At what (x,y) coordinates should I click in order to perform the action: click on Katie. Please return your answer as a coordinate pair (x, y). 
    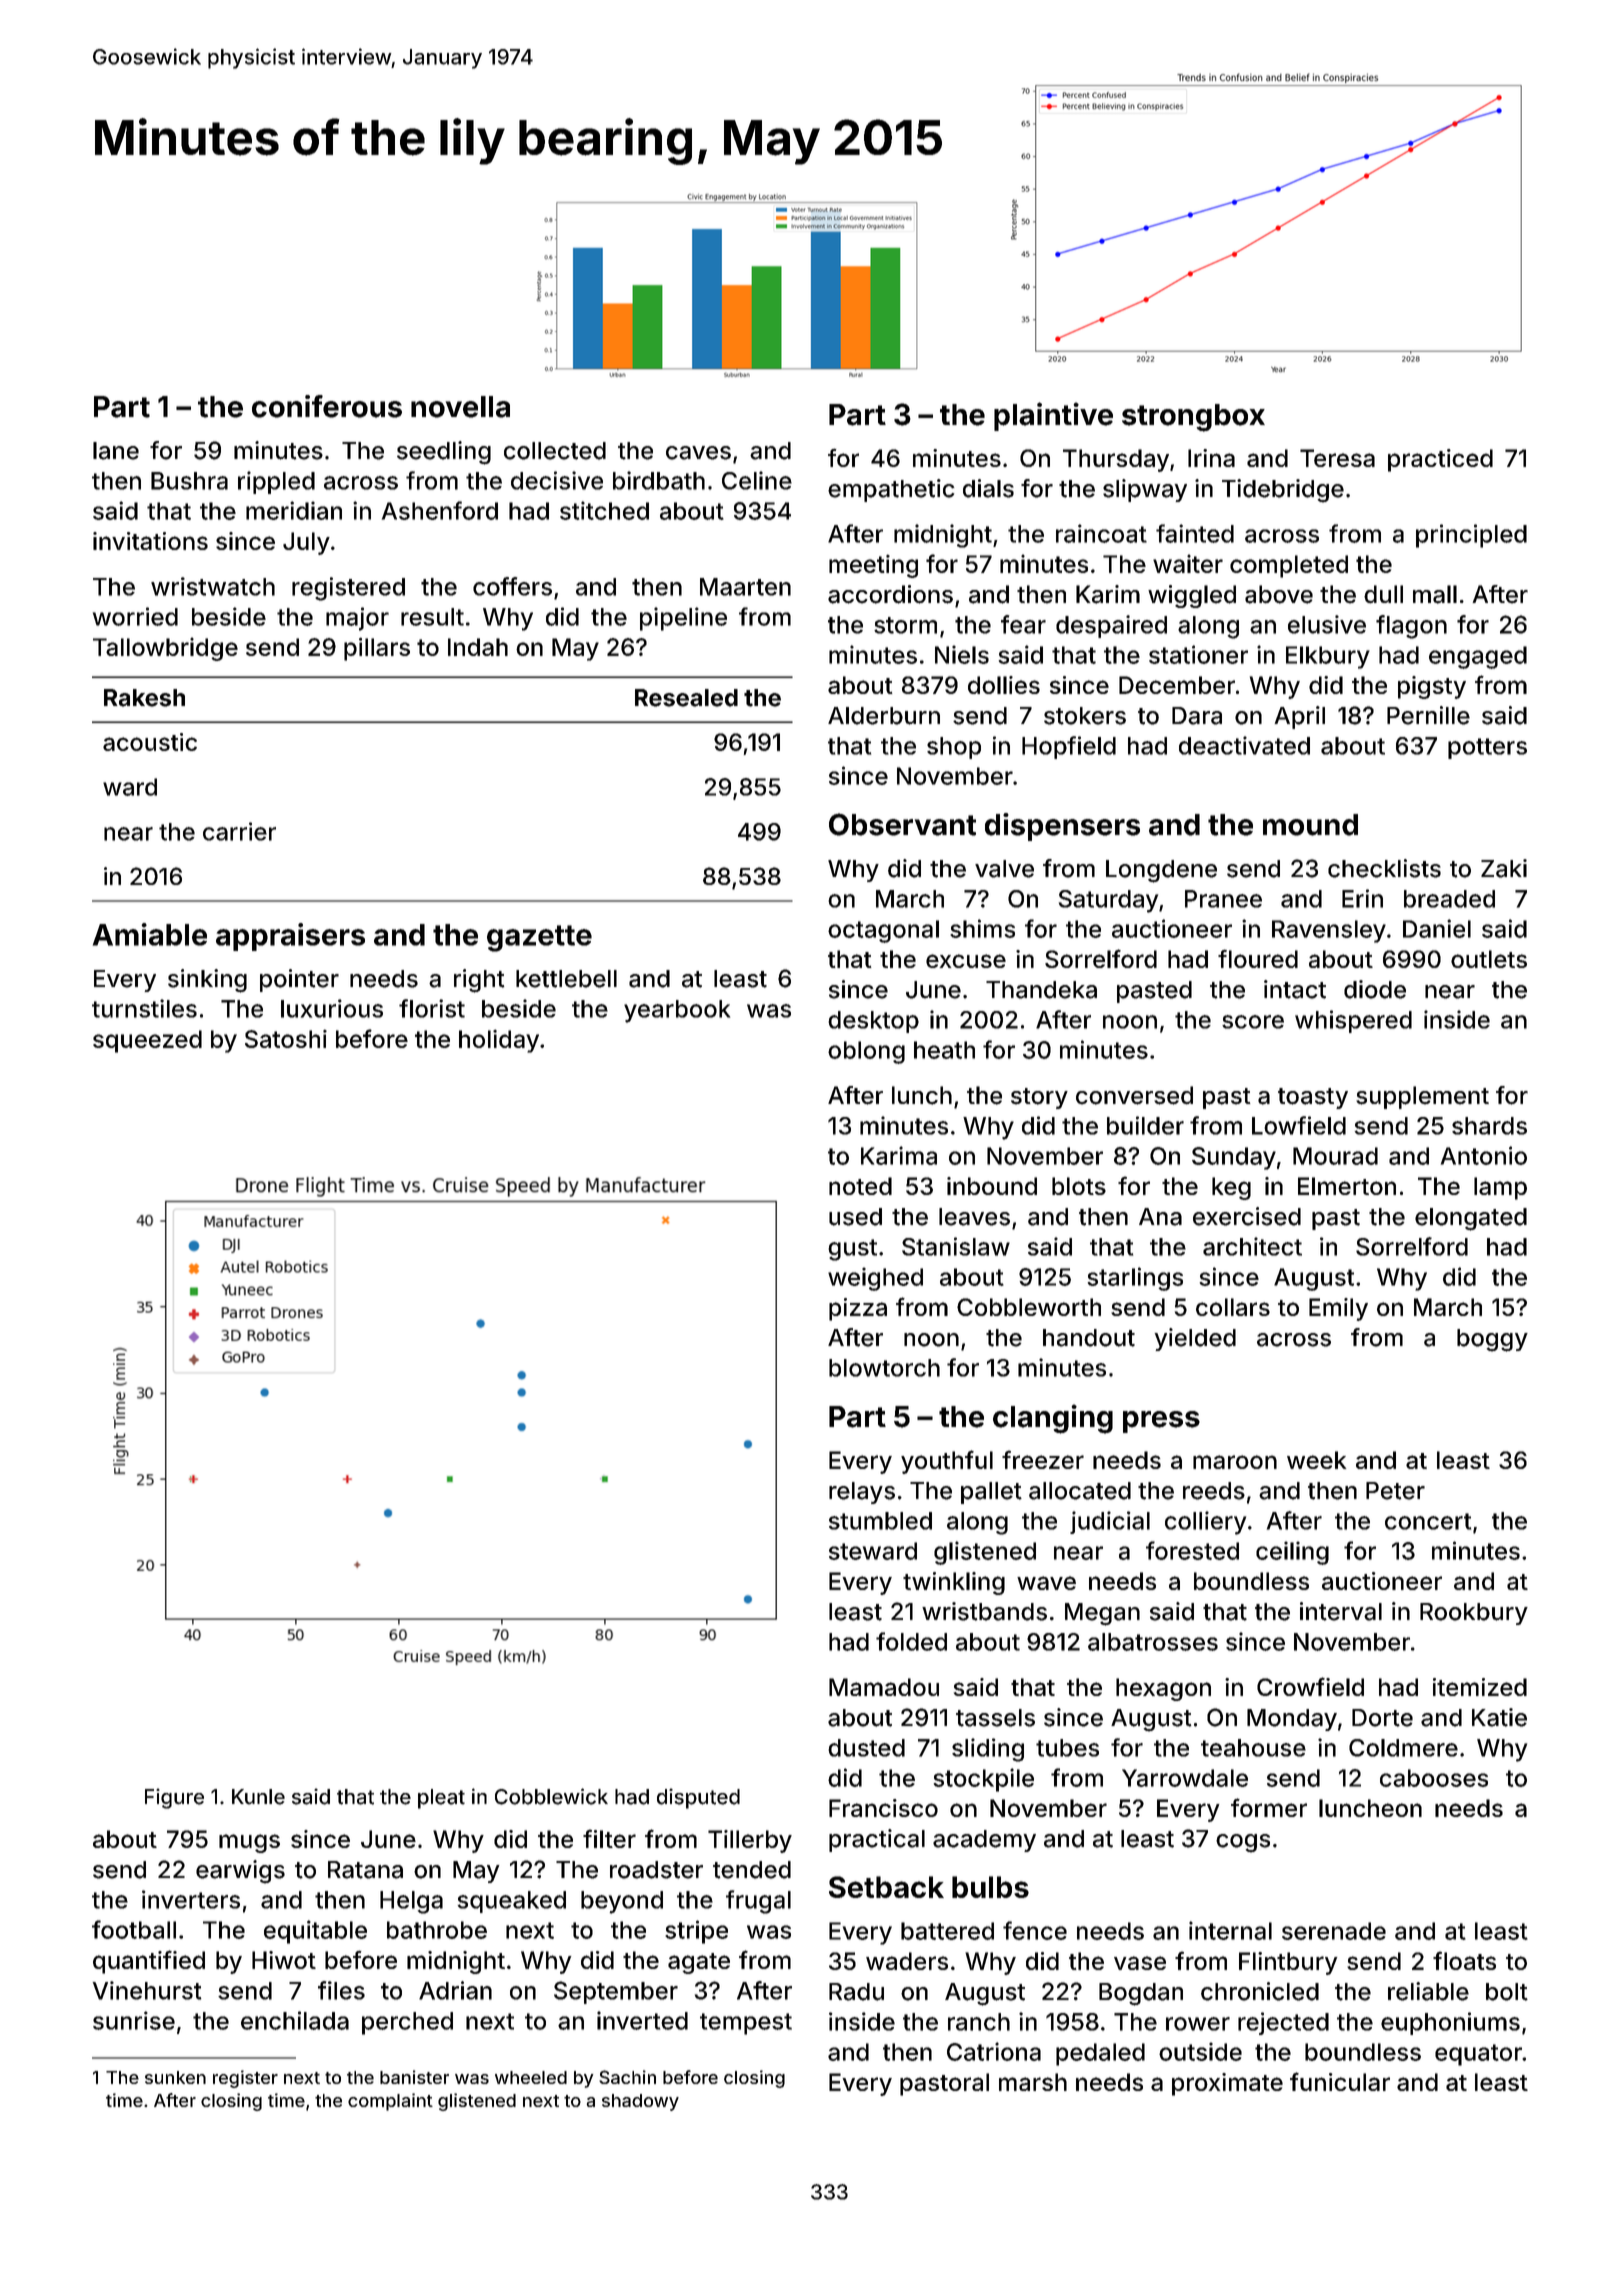
    Looking at the image, I should click on (1499, 1717).
